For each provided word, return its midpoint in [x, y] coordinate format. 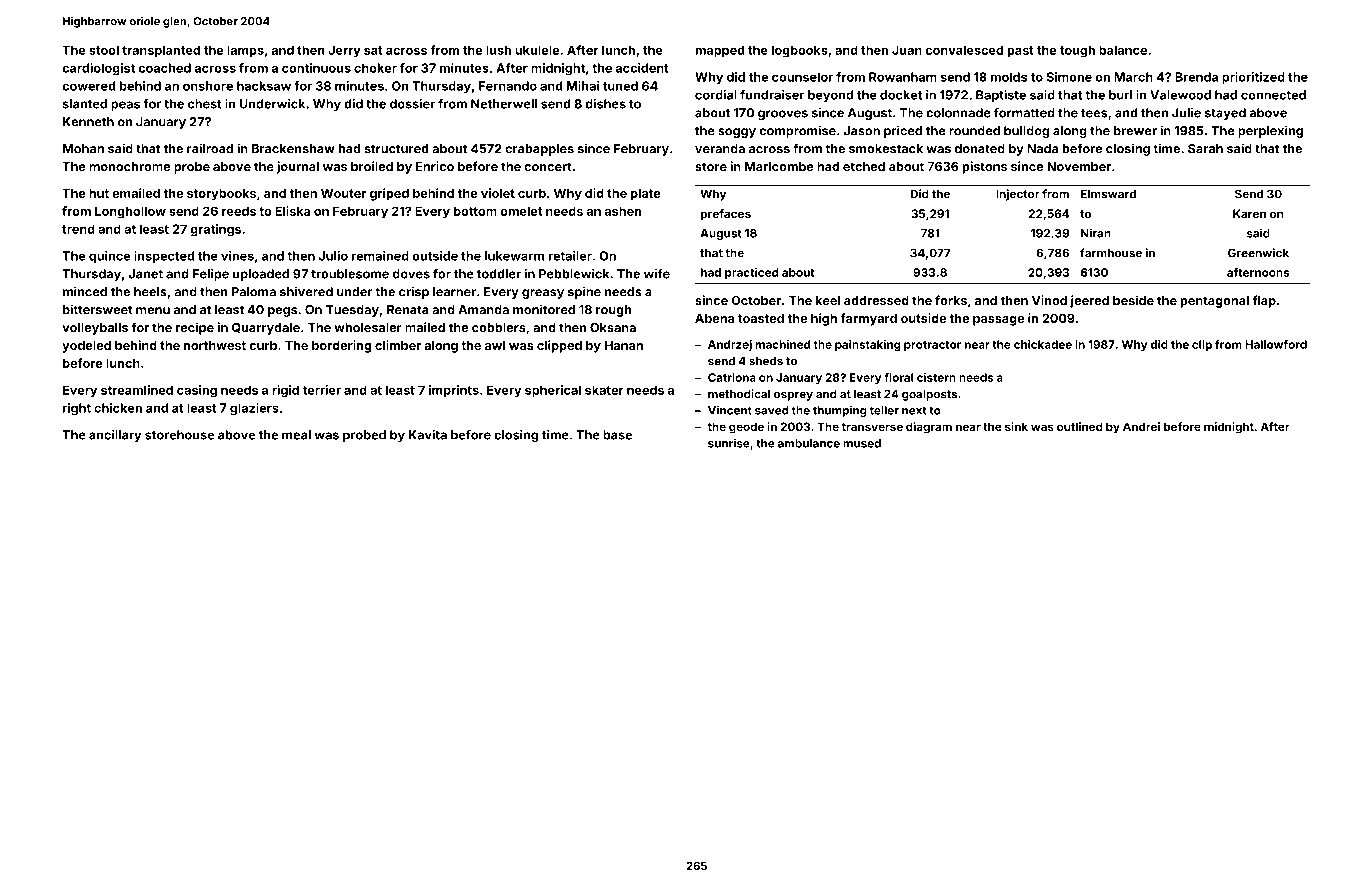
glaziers [254, 409]
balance [1123, 50]
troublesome [350, 274]
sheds [766, 361]
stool [104, 50]
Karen [1249, 213]
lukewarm [514, 256]
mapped [720, 51]
